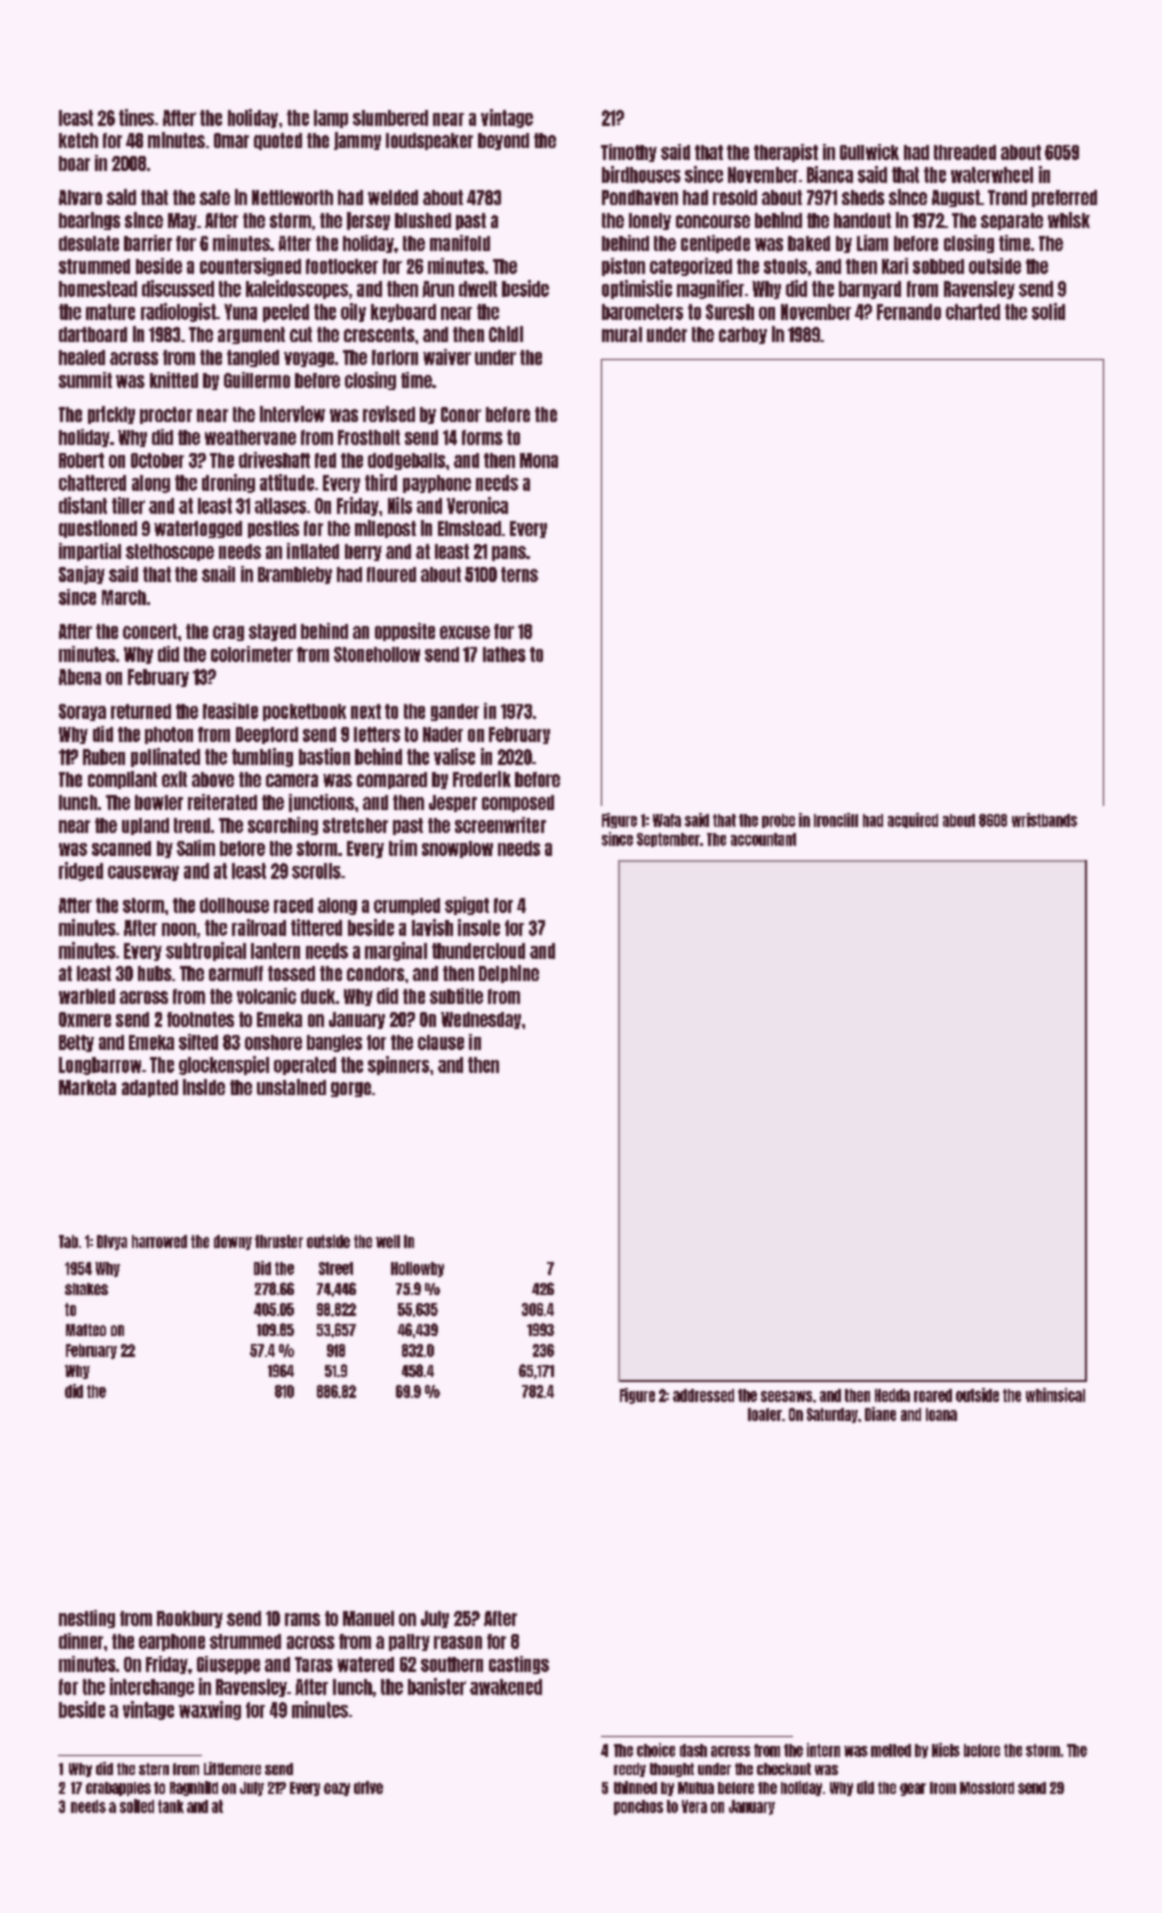 Image resolution: width=1162 pixels, height=1913 pixels. I want to click on Gullwick, so click(869, 152).
